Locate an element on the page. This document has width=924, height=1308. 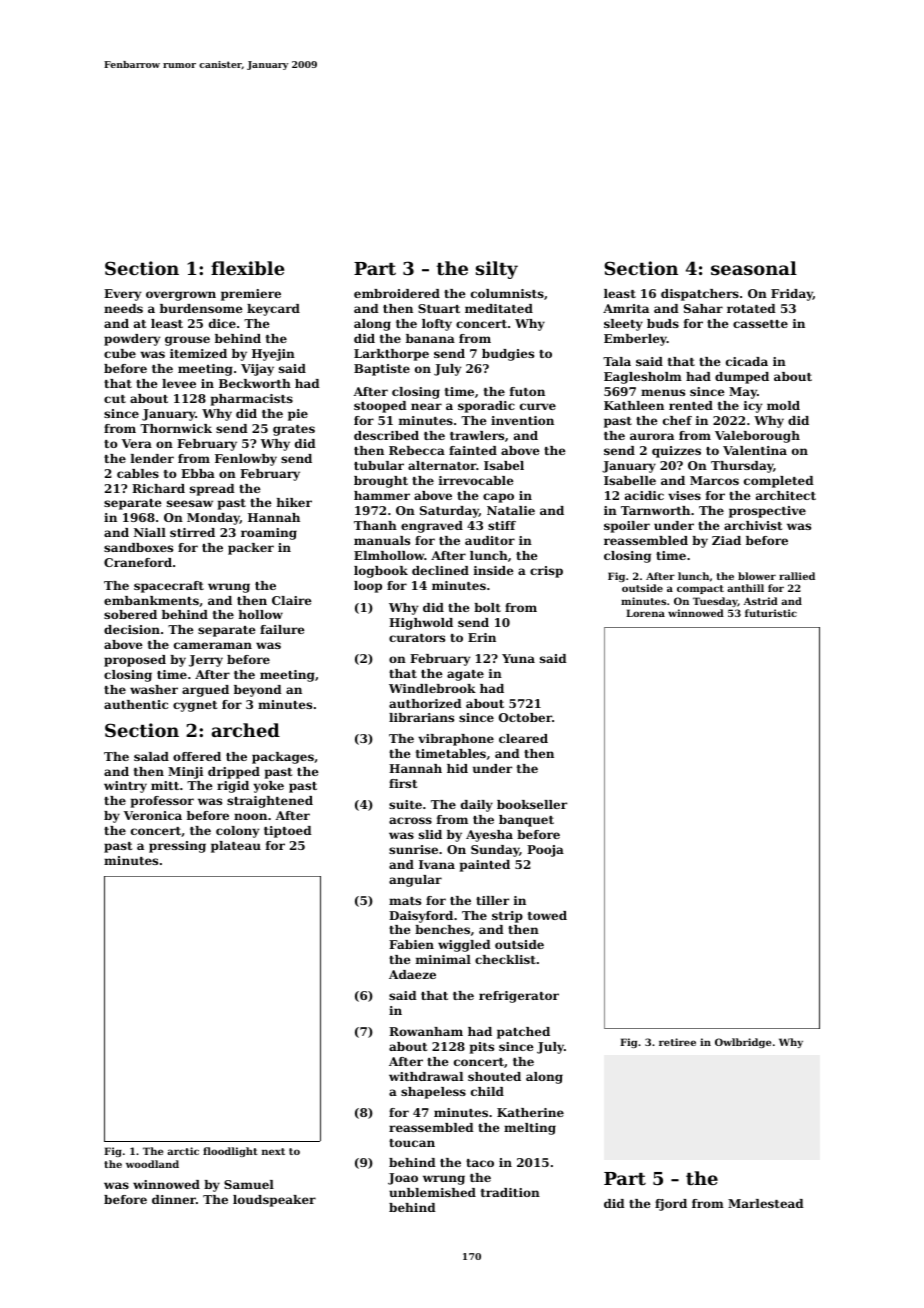
Joao is located at coordinates (403, 1179).
